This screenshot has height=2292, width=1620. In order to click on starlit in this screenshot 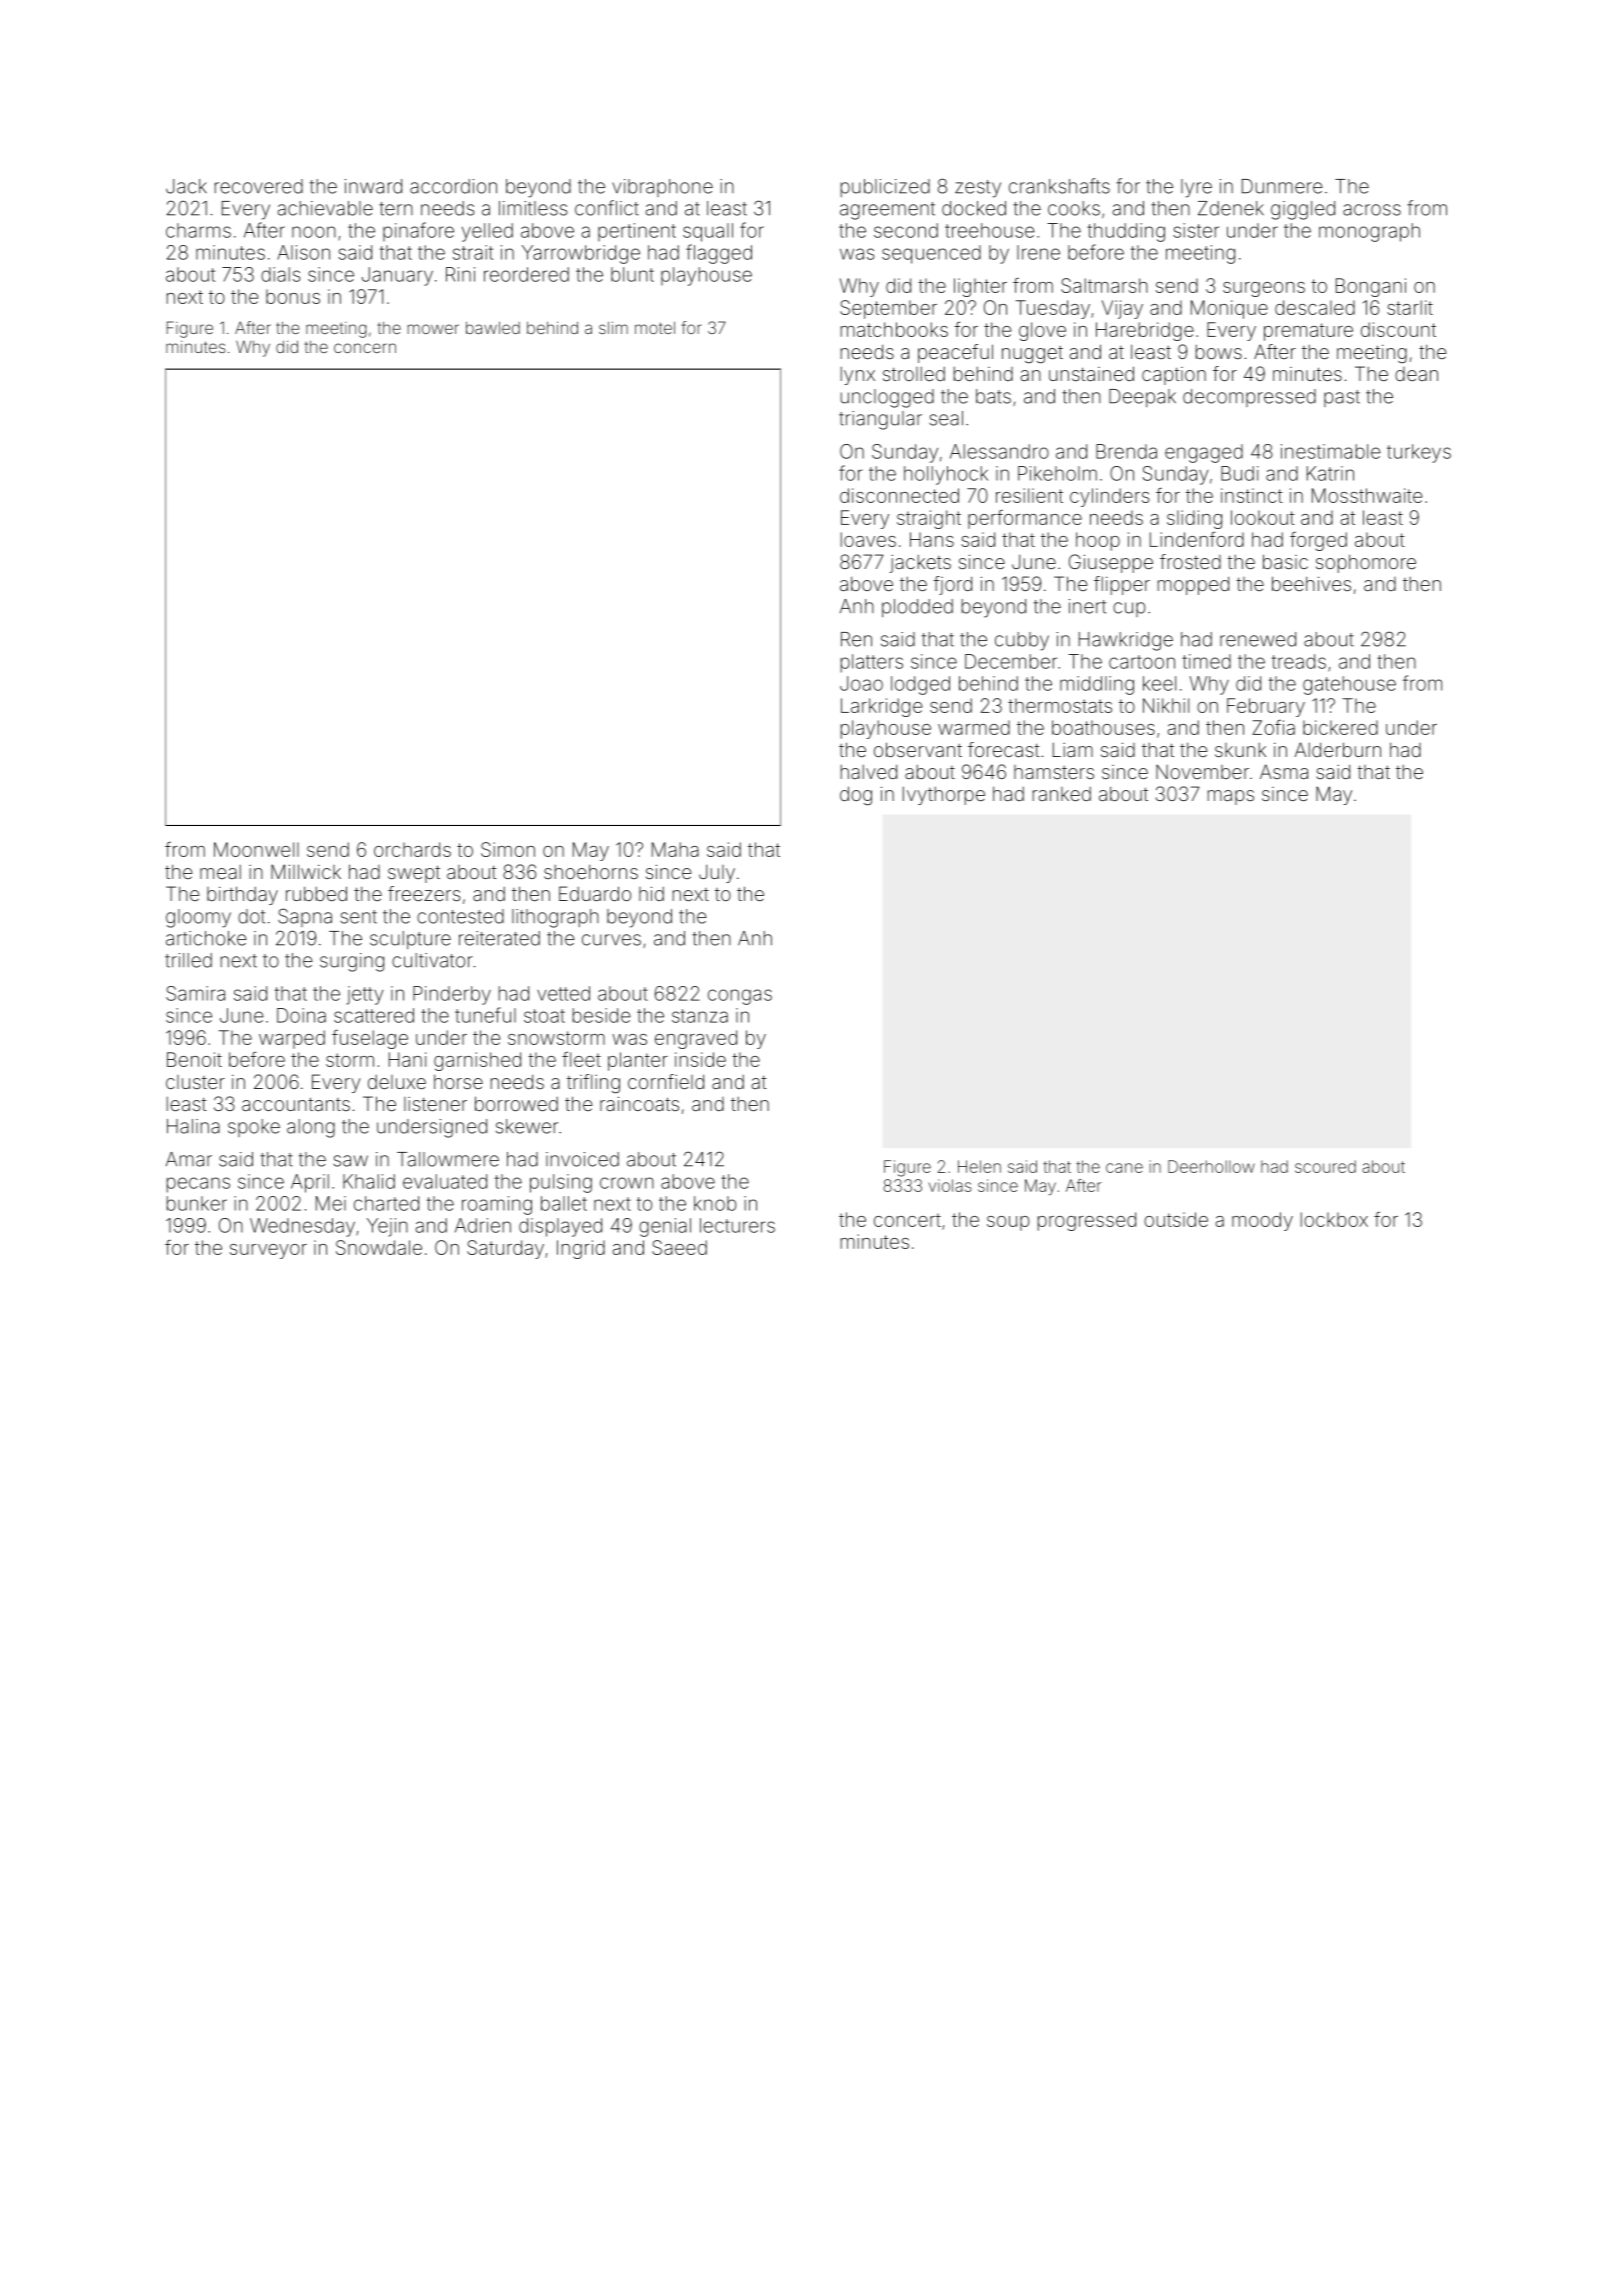, I will do `click(1410, 307)`.
